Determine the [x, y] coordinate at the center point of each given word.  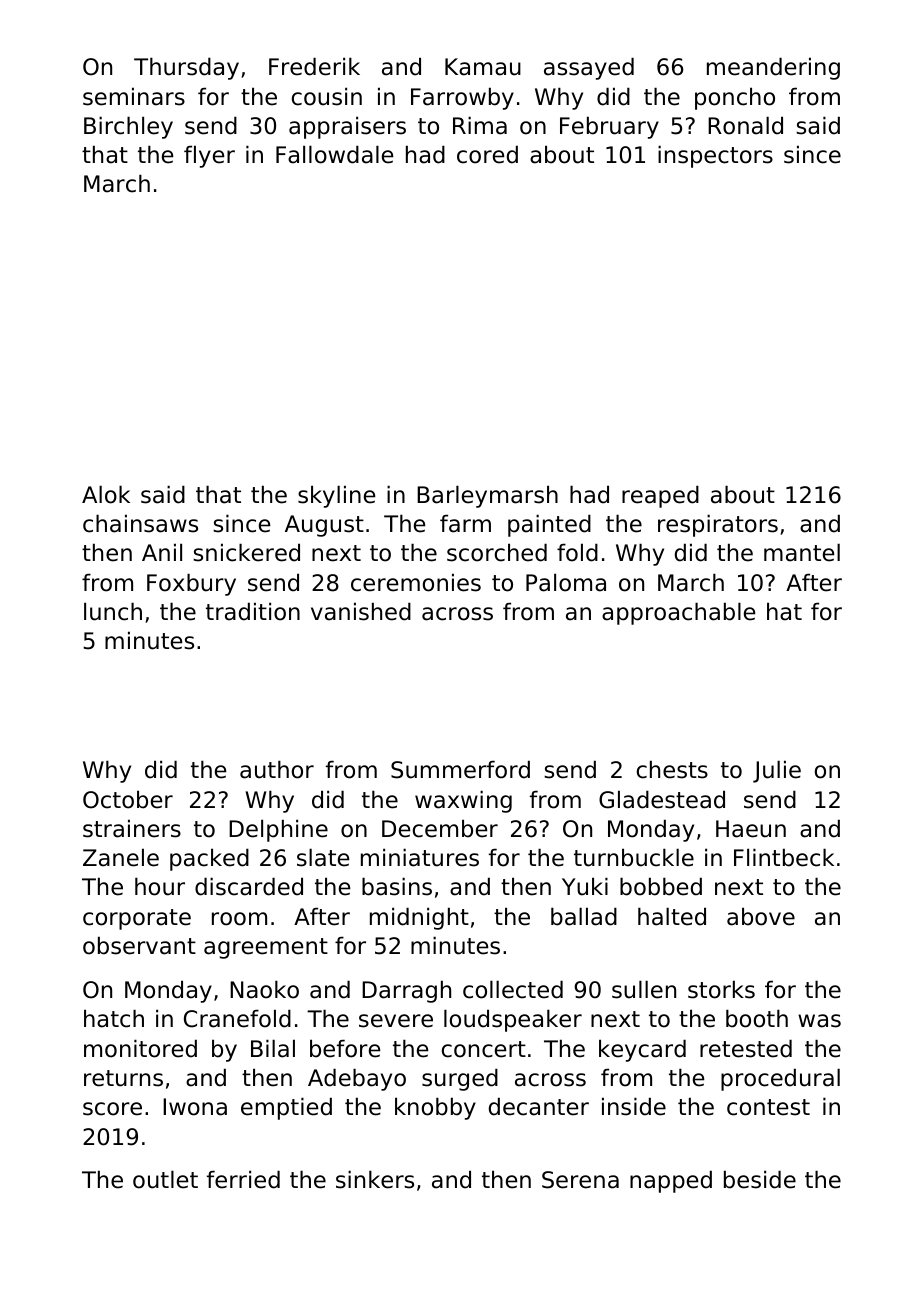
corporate [137, 919]
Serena [580, 1180]
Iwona [195, 1107]
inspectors [715, 156]
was [819, 1021]
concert [484, 1049]
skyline [336, 496]
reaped [660, 496]
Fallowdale [334, 154]
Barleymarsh [487, 496]
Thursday [186, 68]
